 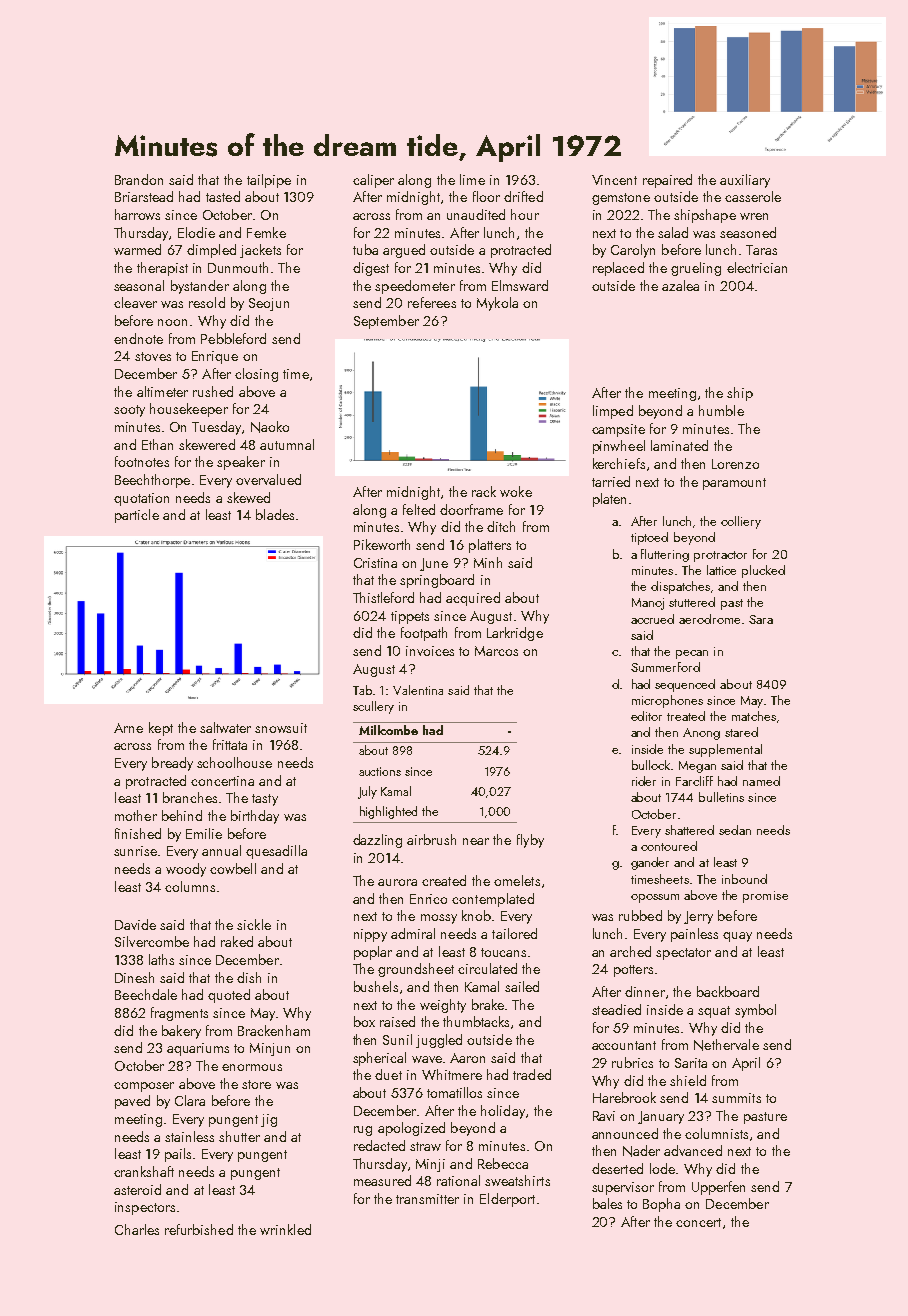 What do you see at coordinates (254, 924) in the document?
I see `sickle` at bounding box center [254, 924].
